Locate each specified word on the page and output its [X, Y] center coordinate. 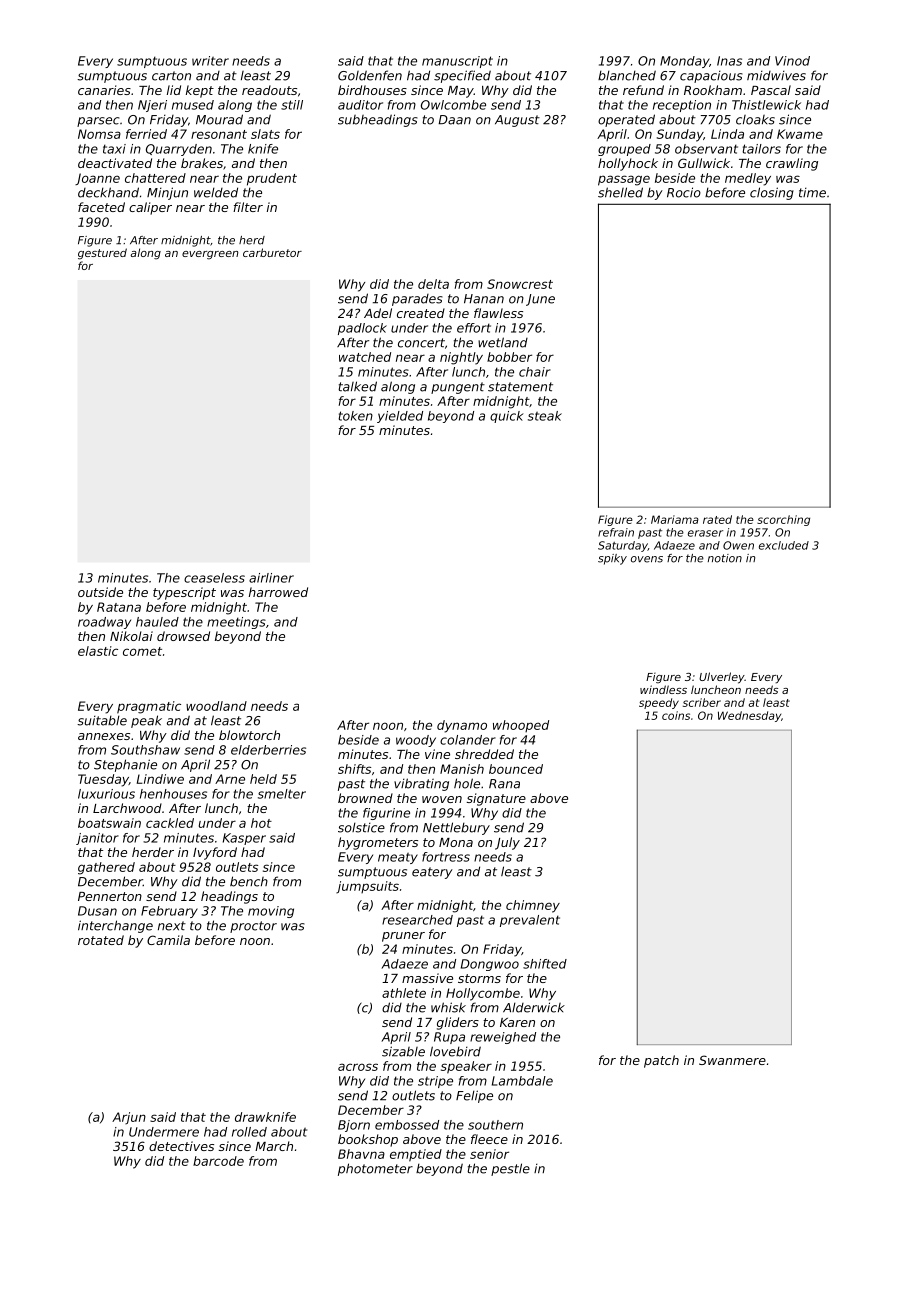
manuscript [457, 62]
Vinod [792, 61]
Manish [462, 769]
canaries [104, 90]
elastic [98, 651]
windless [663, 689]
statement [520, 387]
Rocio [684, 192]
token [355, 416]
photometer [375, 1169]
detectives [181, 1146]
